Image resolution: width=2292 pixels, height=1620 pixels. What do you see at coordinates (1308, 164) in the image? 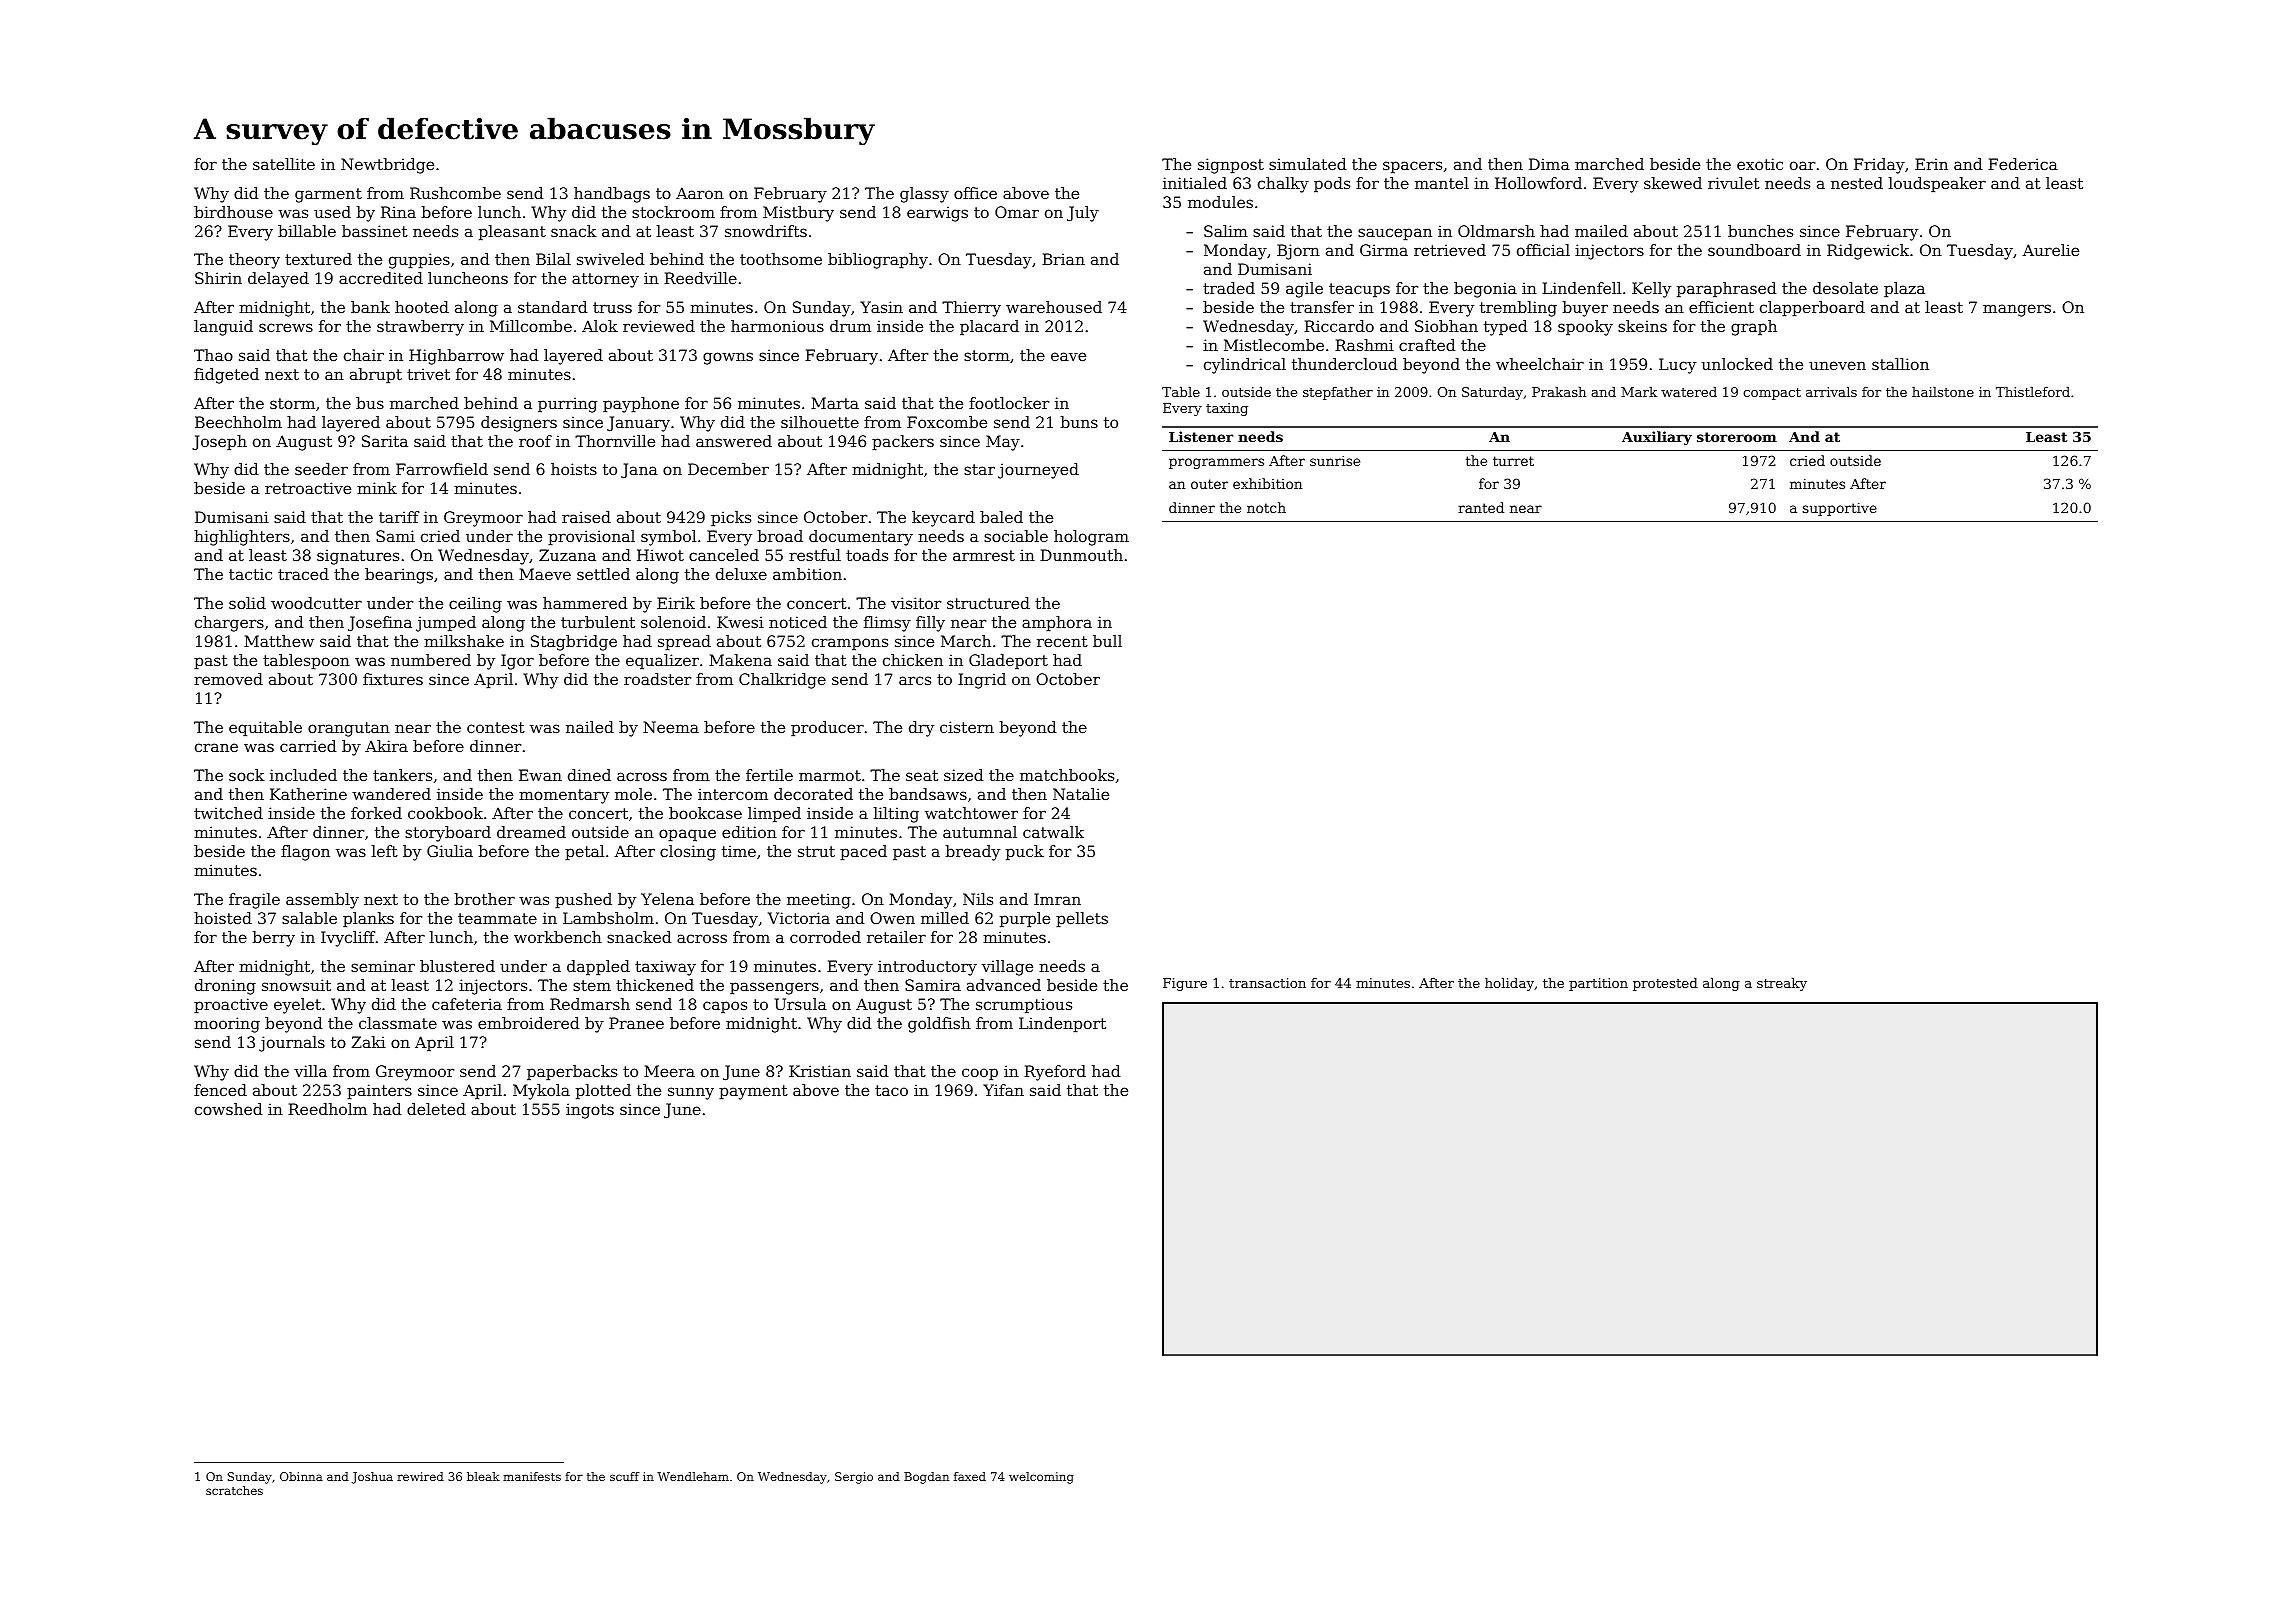
I see `simulated` at bounding box center [1308, 164].
